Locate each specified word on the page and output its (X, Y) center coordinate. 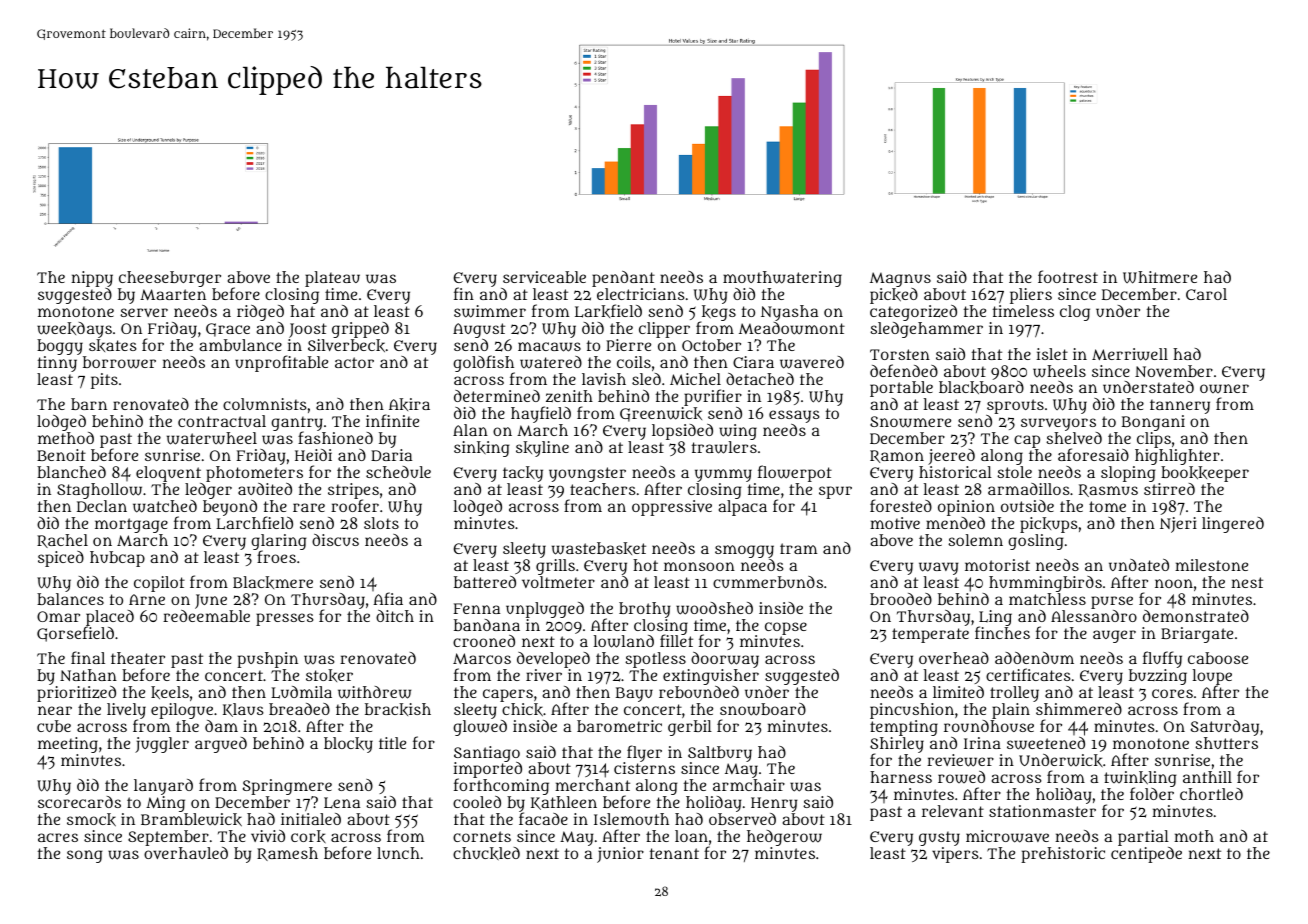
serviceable (544, 277)
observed (742, 819)
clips (1154, 440)
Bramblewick (191, 820)
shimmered (1079, 709)
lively (126, 711)
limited (958, 692)
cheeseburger (169, 280)
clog (1075, 313)
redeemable (206, 616)
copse (786, 628)
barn (89, 404)
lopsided (682, 432)
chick (522, 710)
